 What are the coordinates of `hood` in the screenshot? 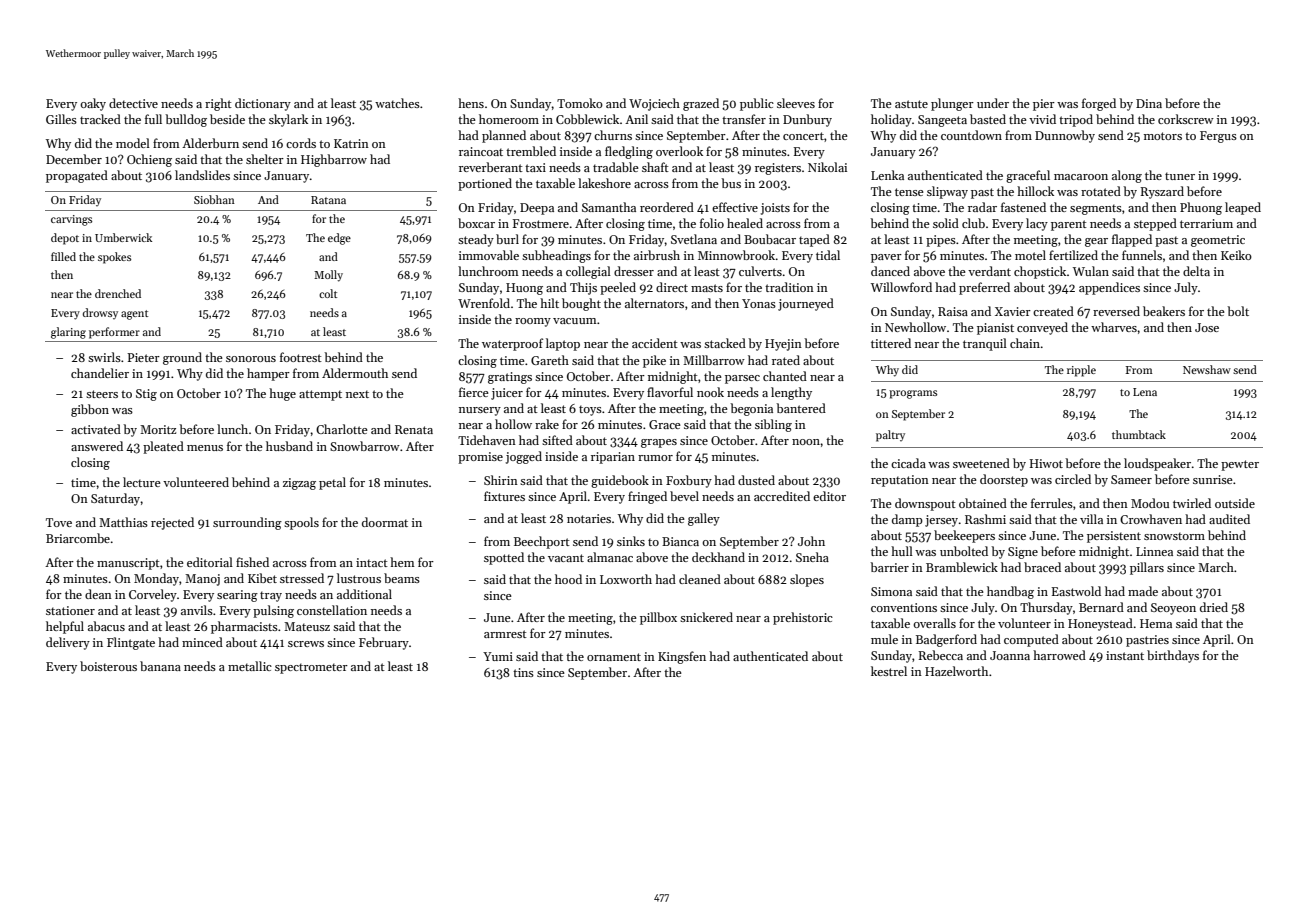 It's located at (568, 579).
